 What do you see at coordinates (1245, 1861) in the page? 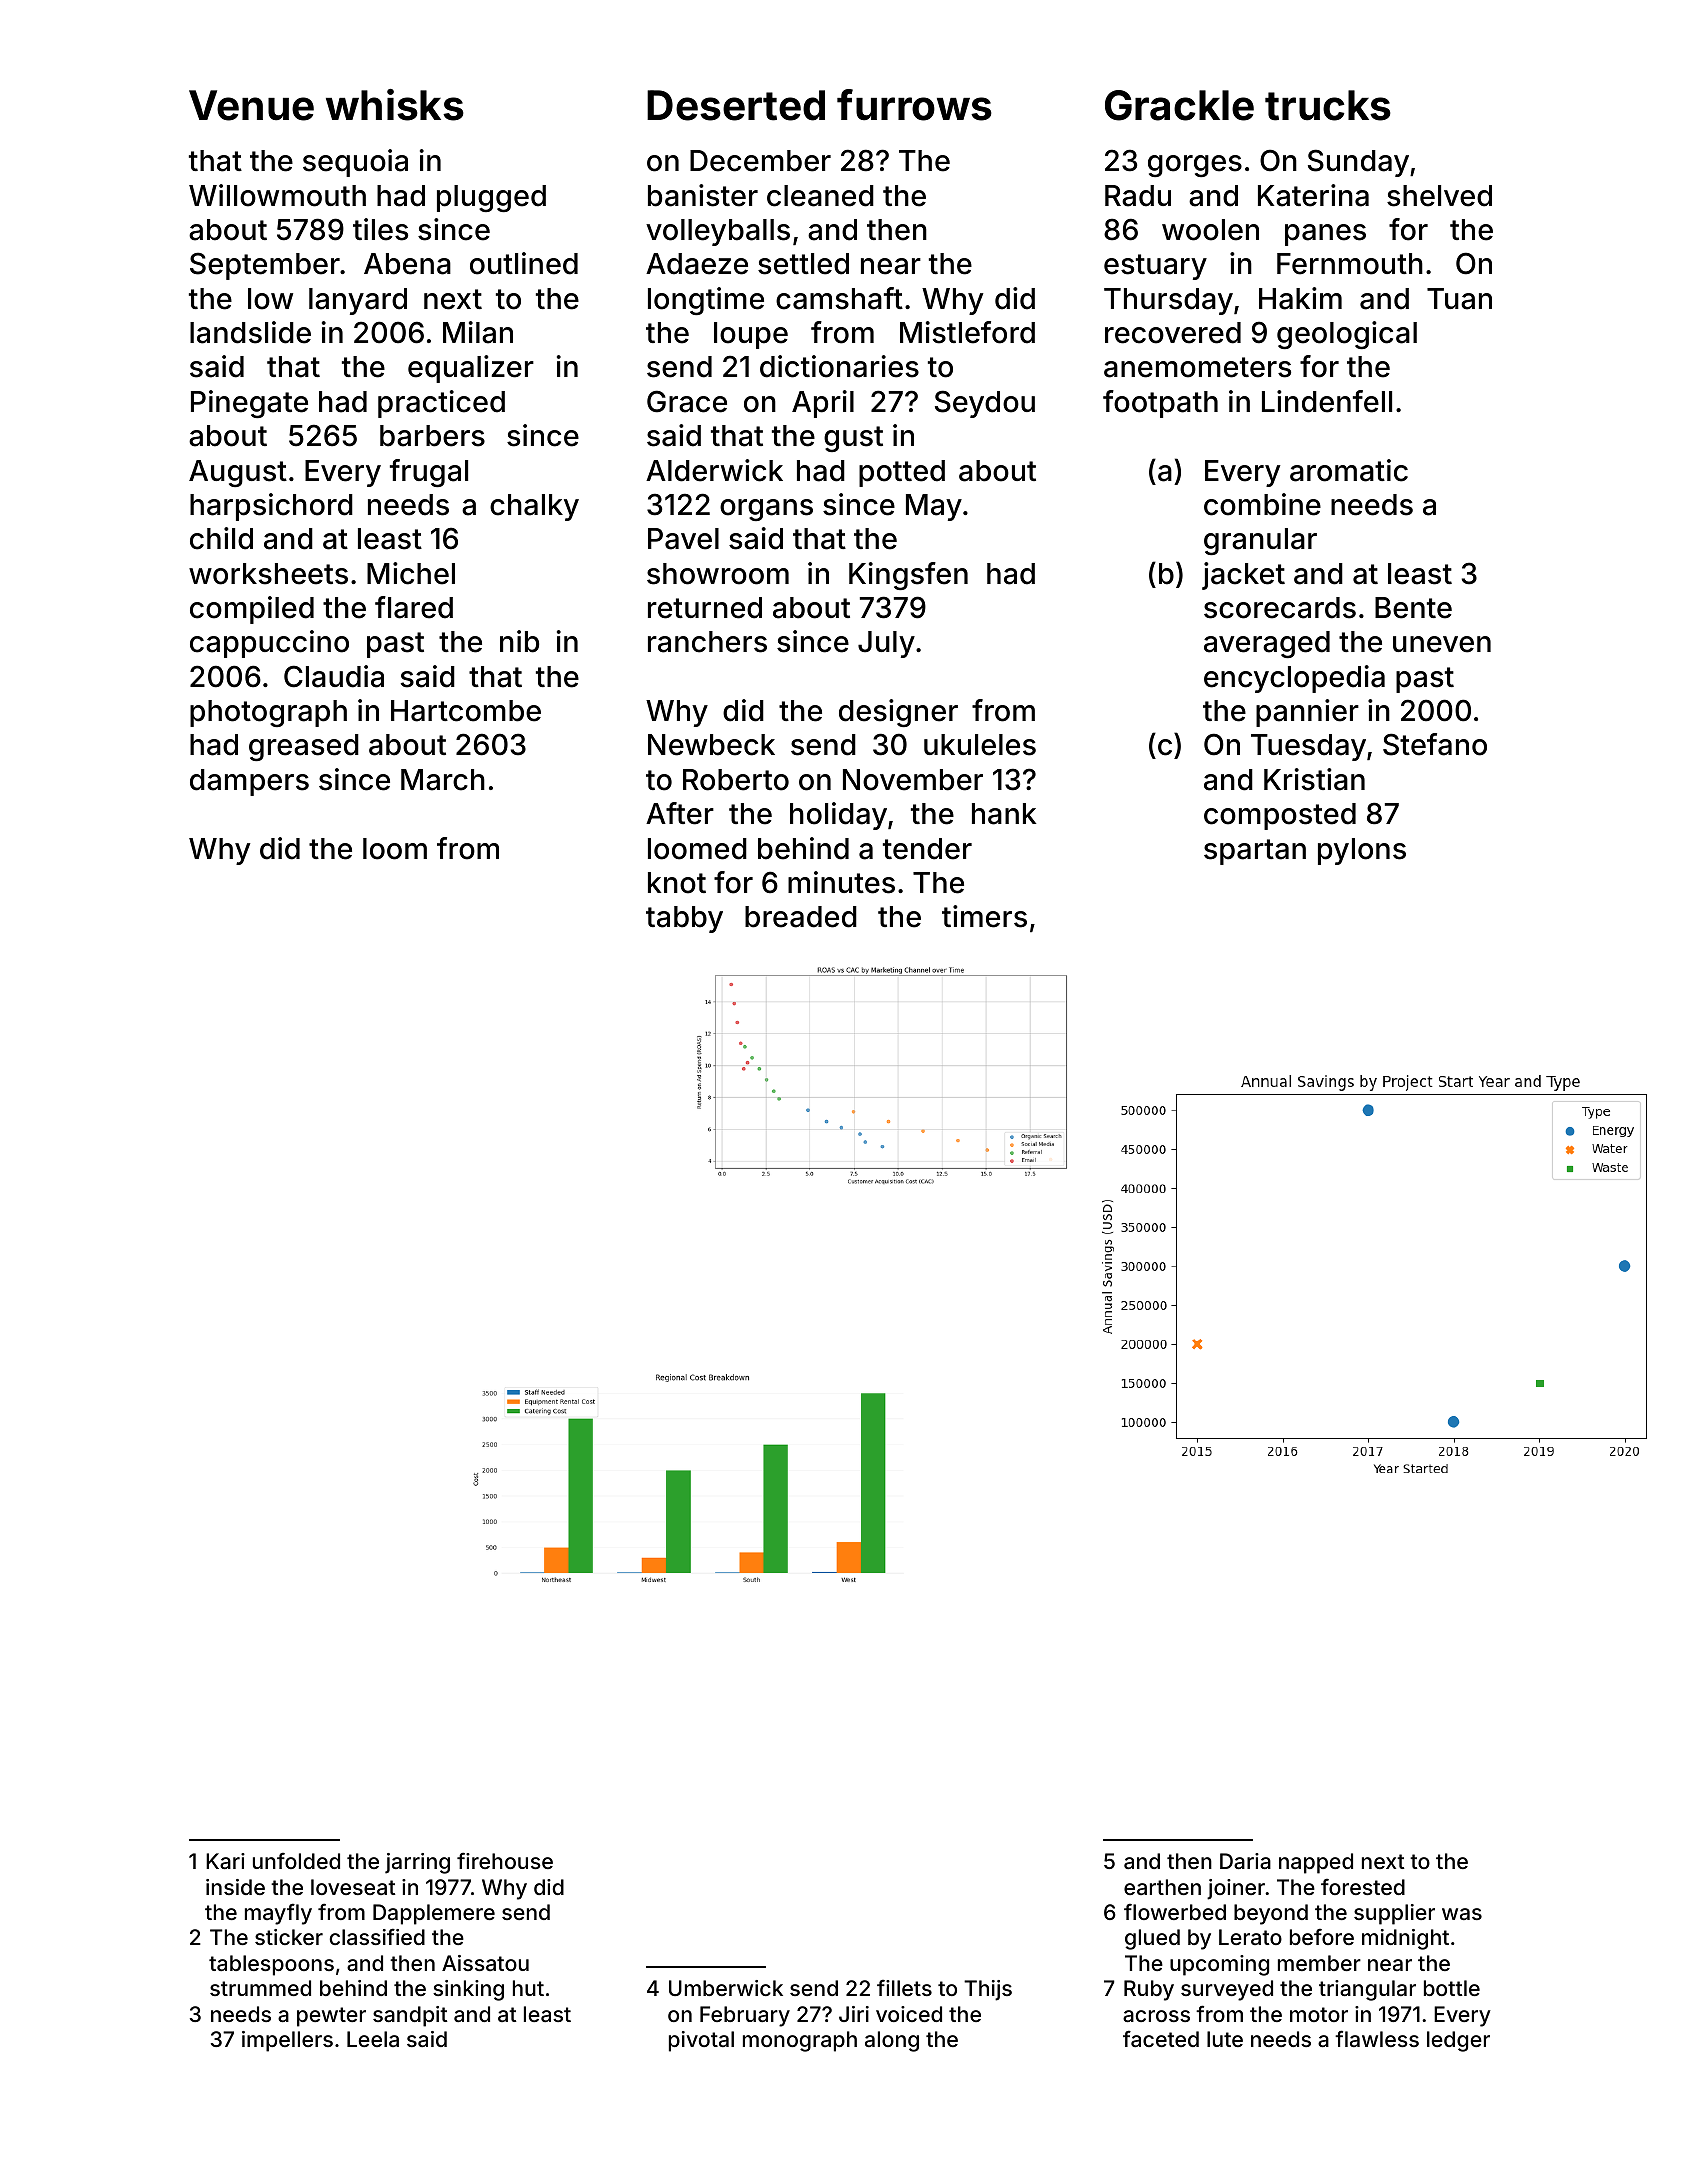
I see `Daria` at bounding box center [1245, 1861].
